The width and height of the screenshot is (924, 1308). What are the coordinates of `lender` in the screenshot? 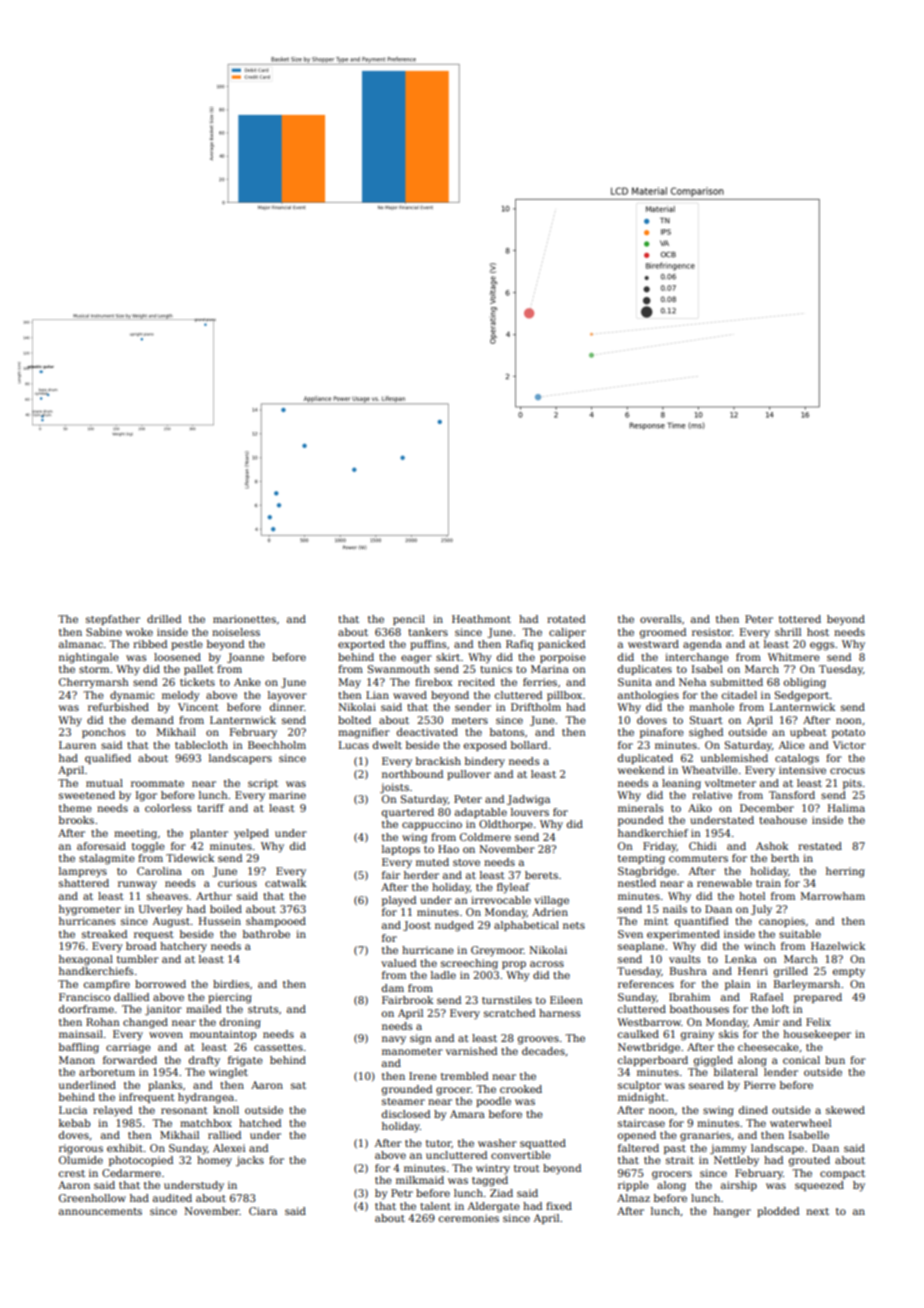 It's located at (781, 1072).
